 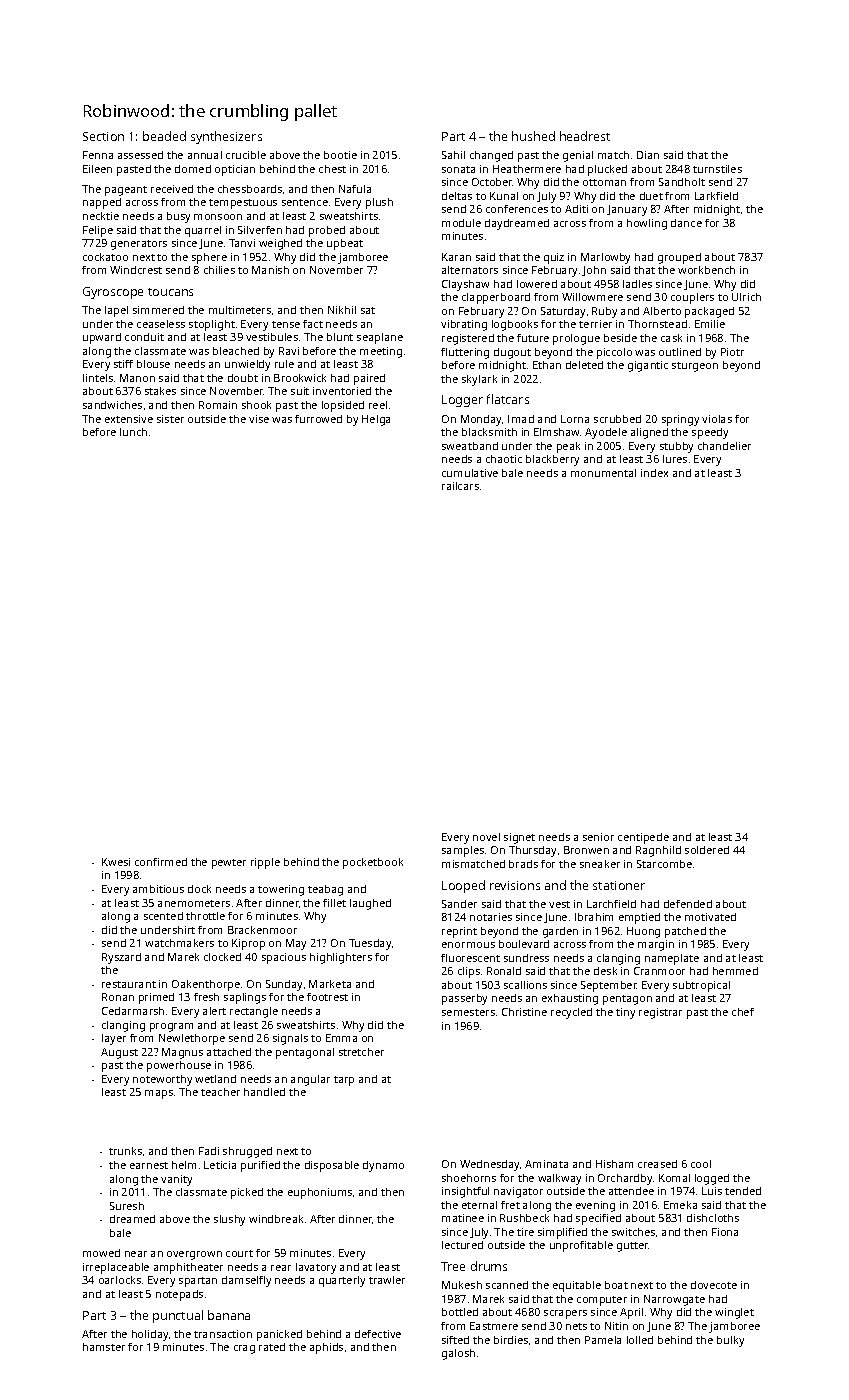 What do you see at coordinates (193, 169) in the image?
I see `domed` at bounding box center [193, 169].
